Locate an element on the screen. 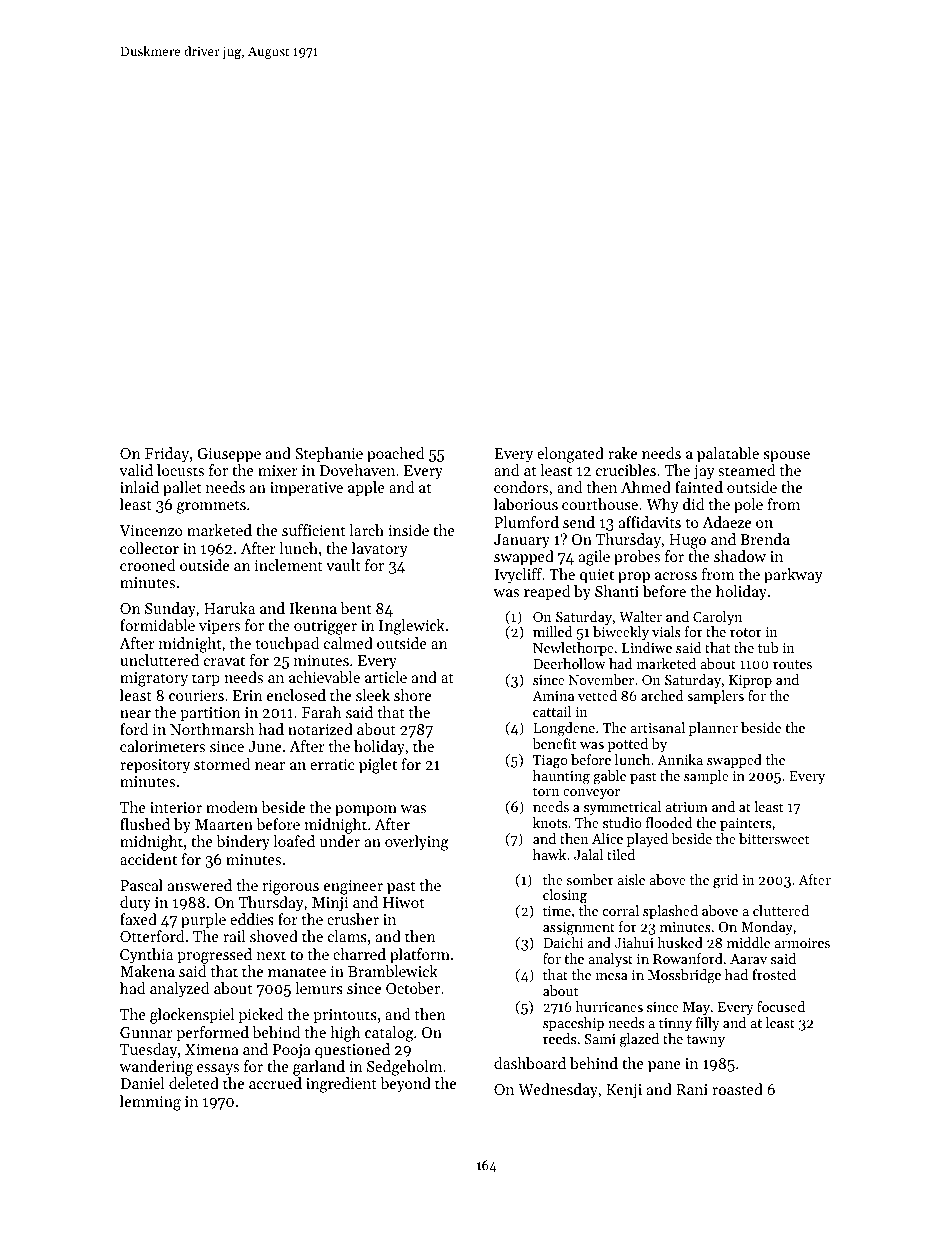 The image size is (952, 1233). rake is located at coordinates (622, 453).
